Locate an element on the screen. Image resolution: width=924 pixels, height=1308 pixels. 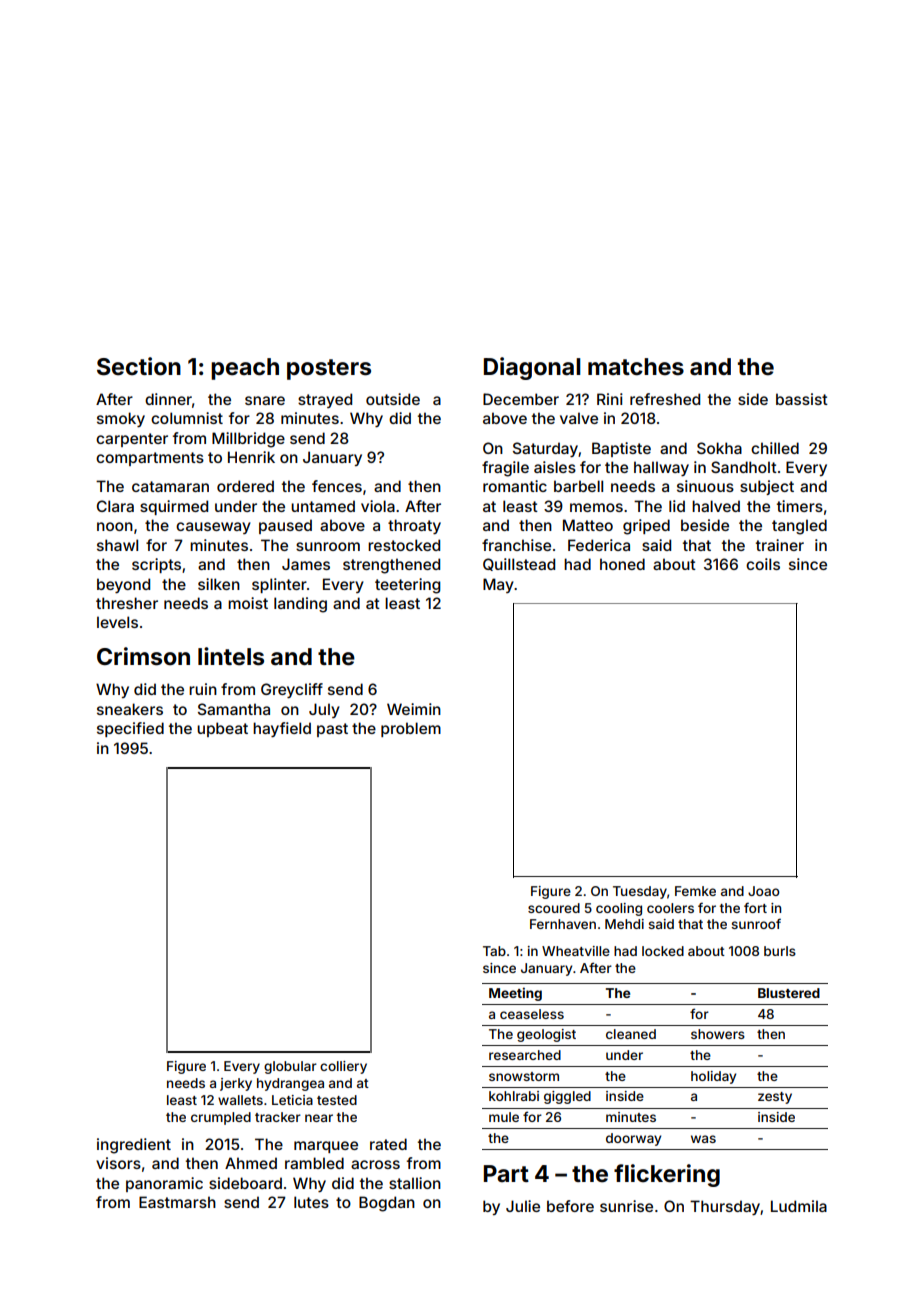
Julie is located at coordinates (523, 1206).
